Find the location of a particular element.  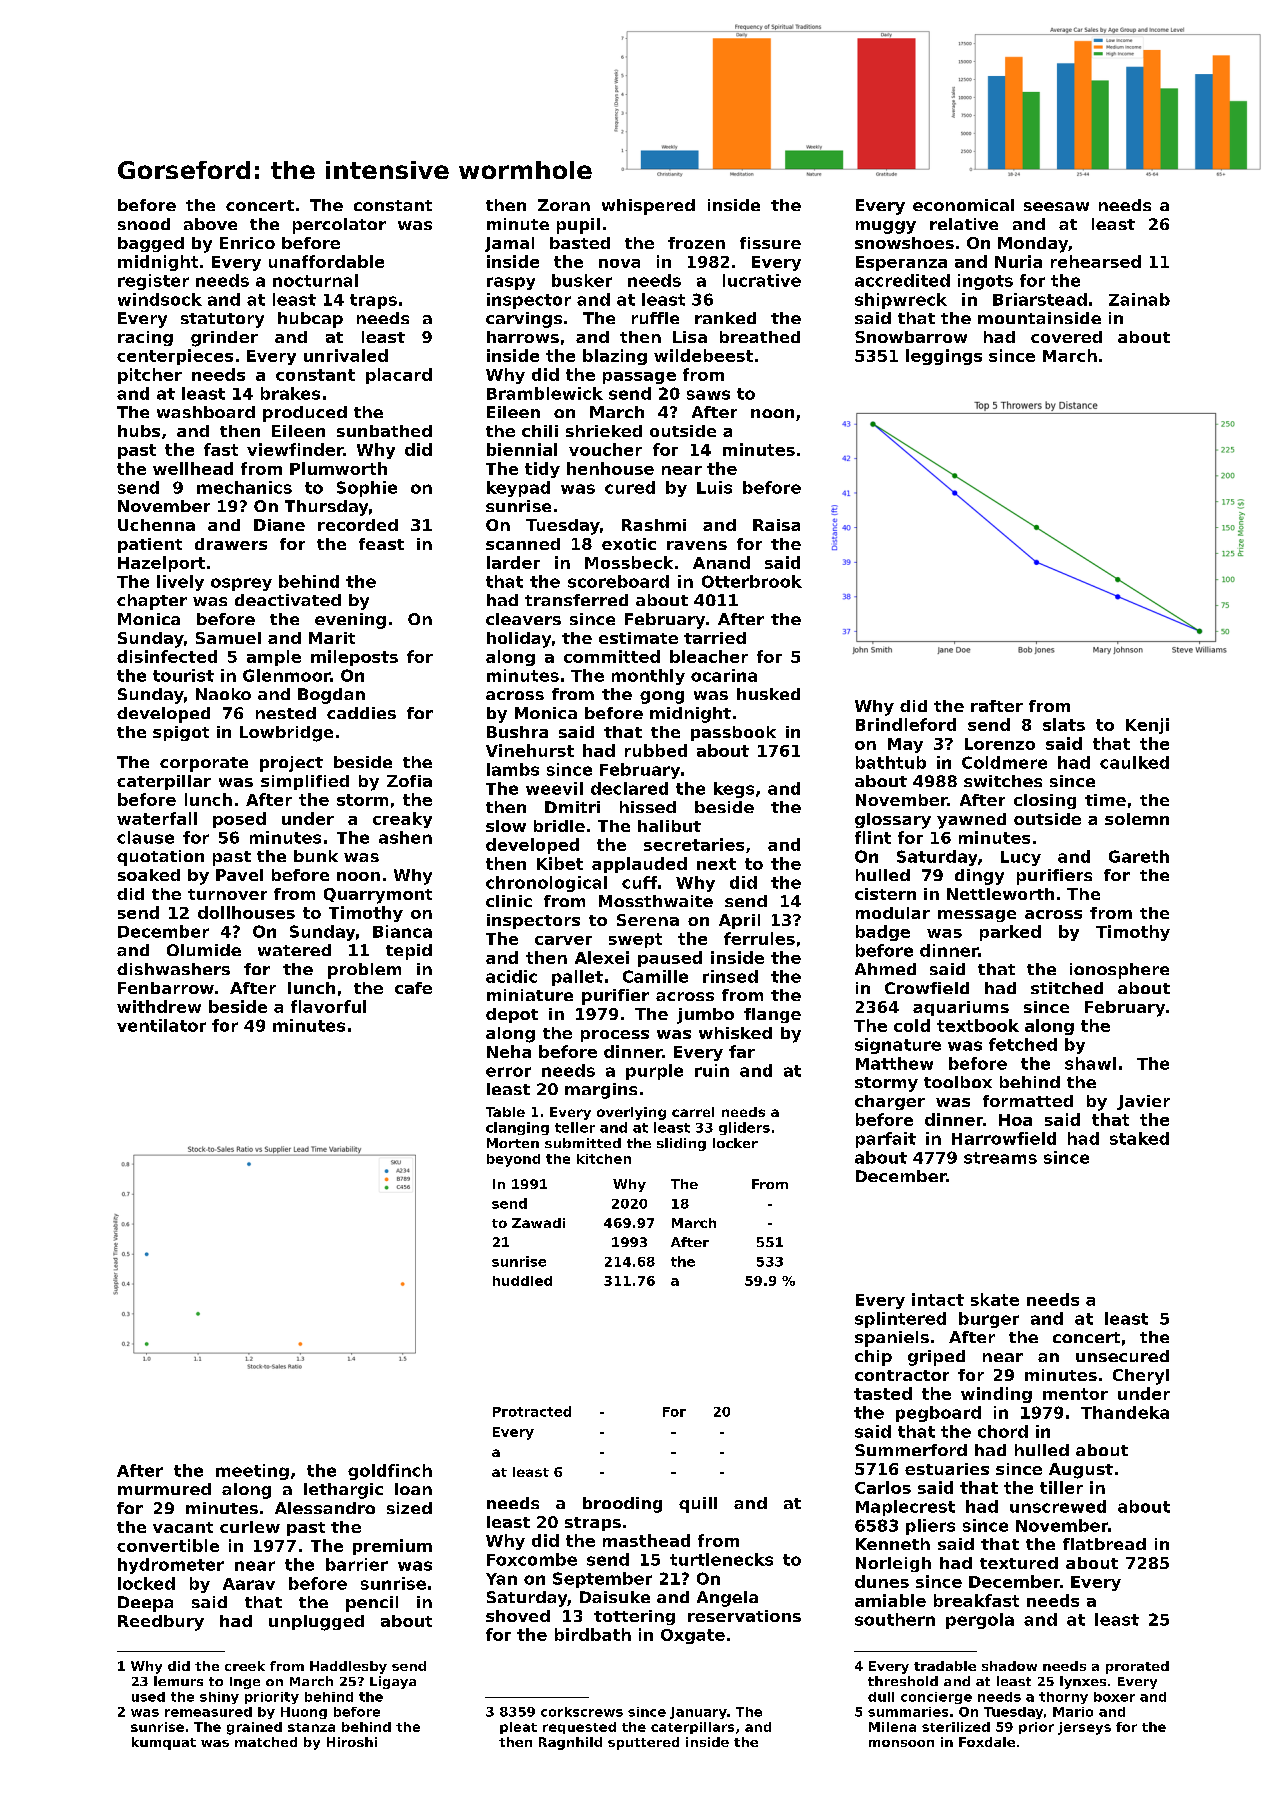

Hiroshi is located at coordinates (352, 1742).
